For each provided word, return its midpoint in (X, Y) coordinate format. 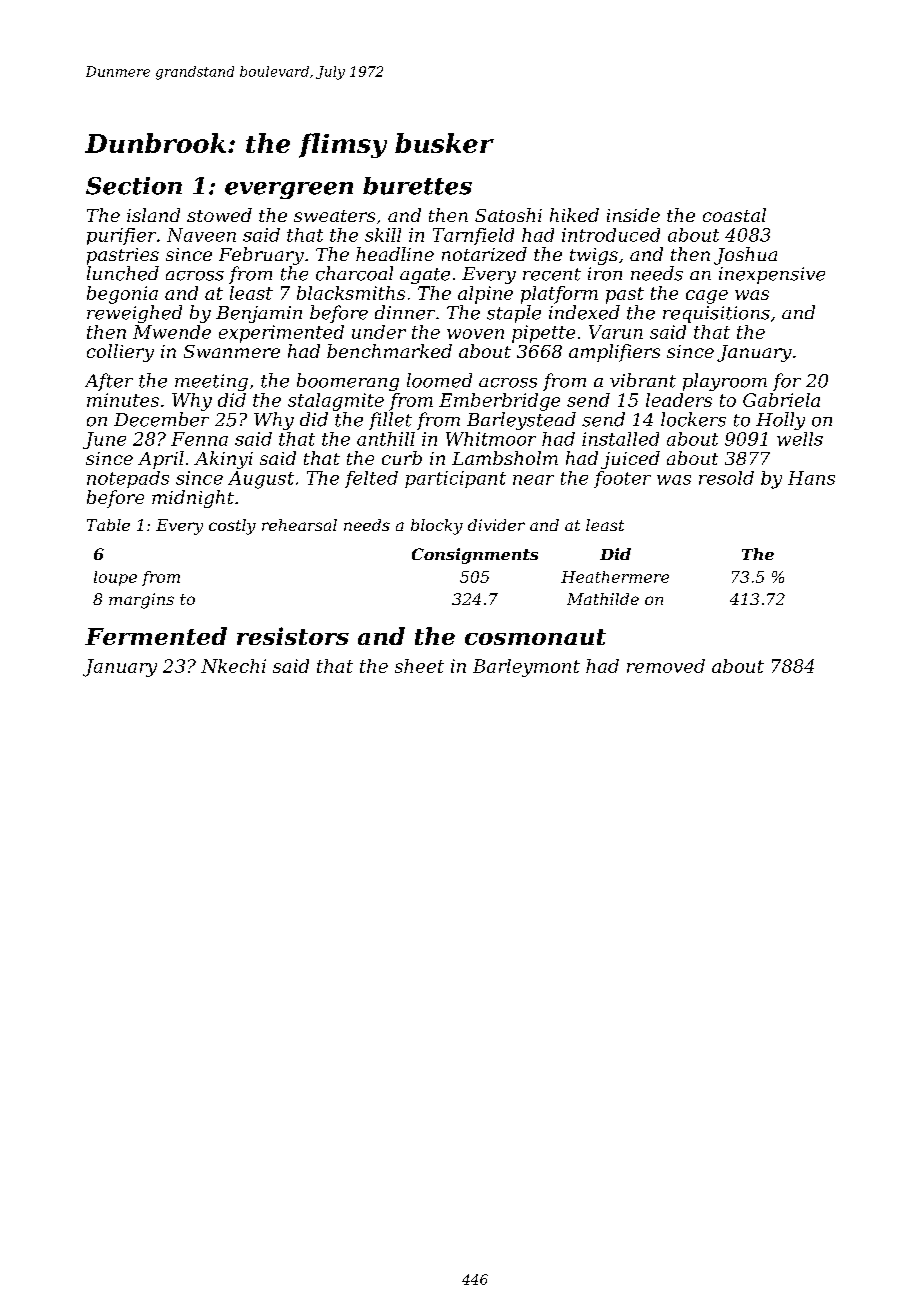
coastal (734, 215)
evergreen (289, 190)
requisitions (716, 314)
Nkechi (233, 666)
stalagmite (336, 402)
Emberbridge (499, 402)
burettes (417, 186)
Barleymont (526, 668)
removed (666, 666)
